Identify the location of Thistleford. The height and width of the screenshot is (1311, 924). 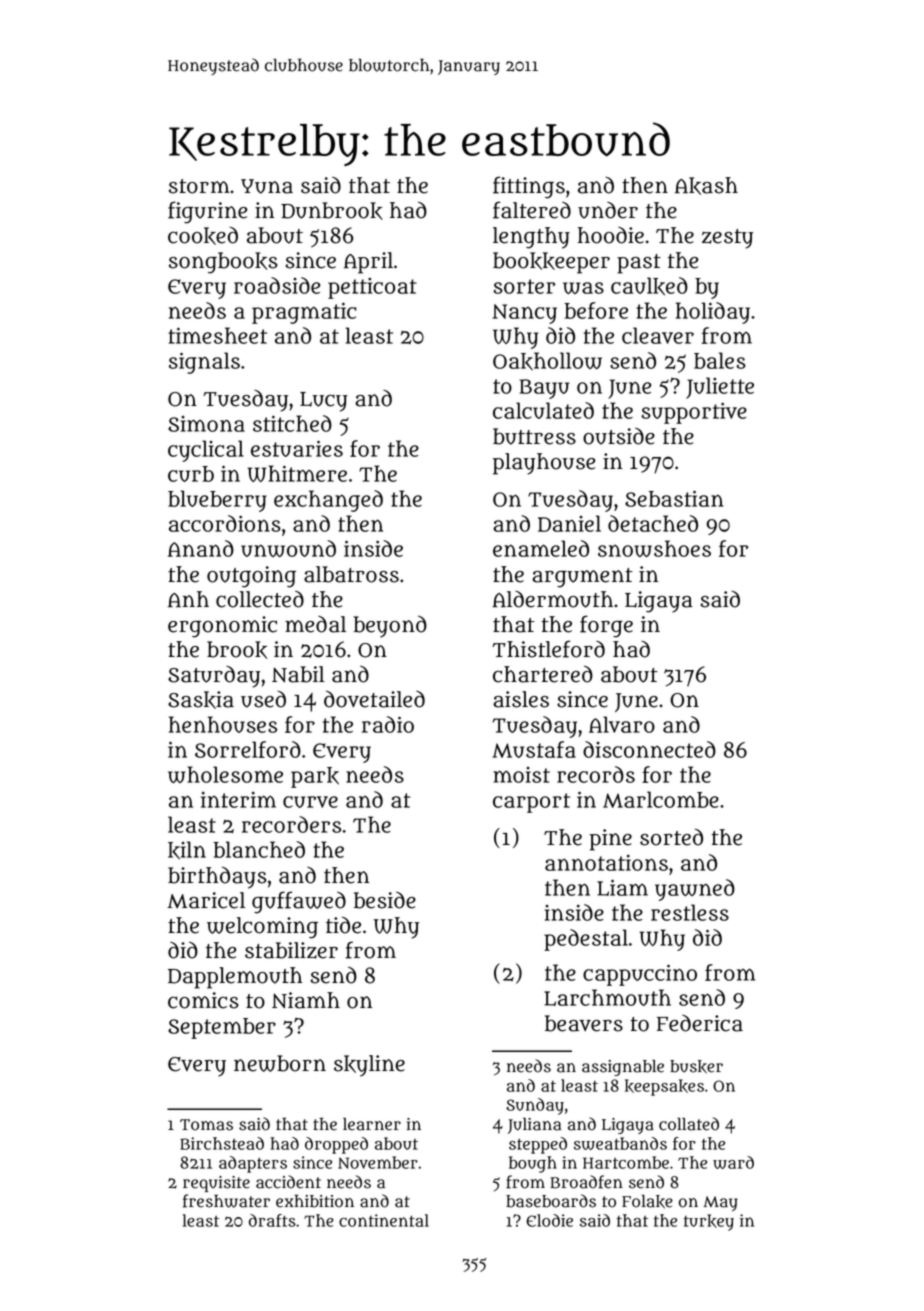
(548, 649).
